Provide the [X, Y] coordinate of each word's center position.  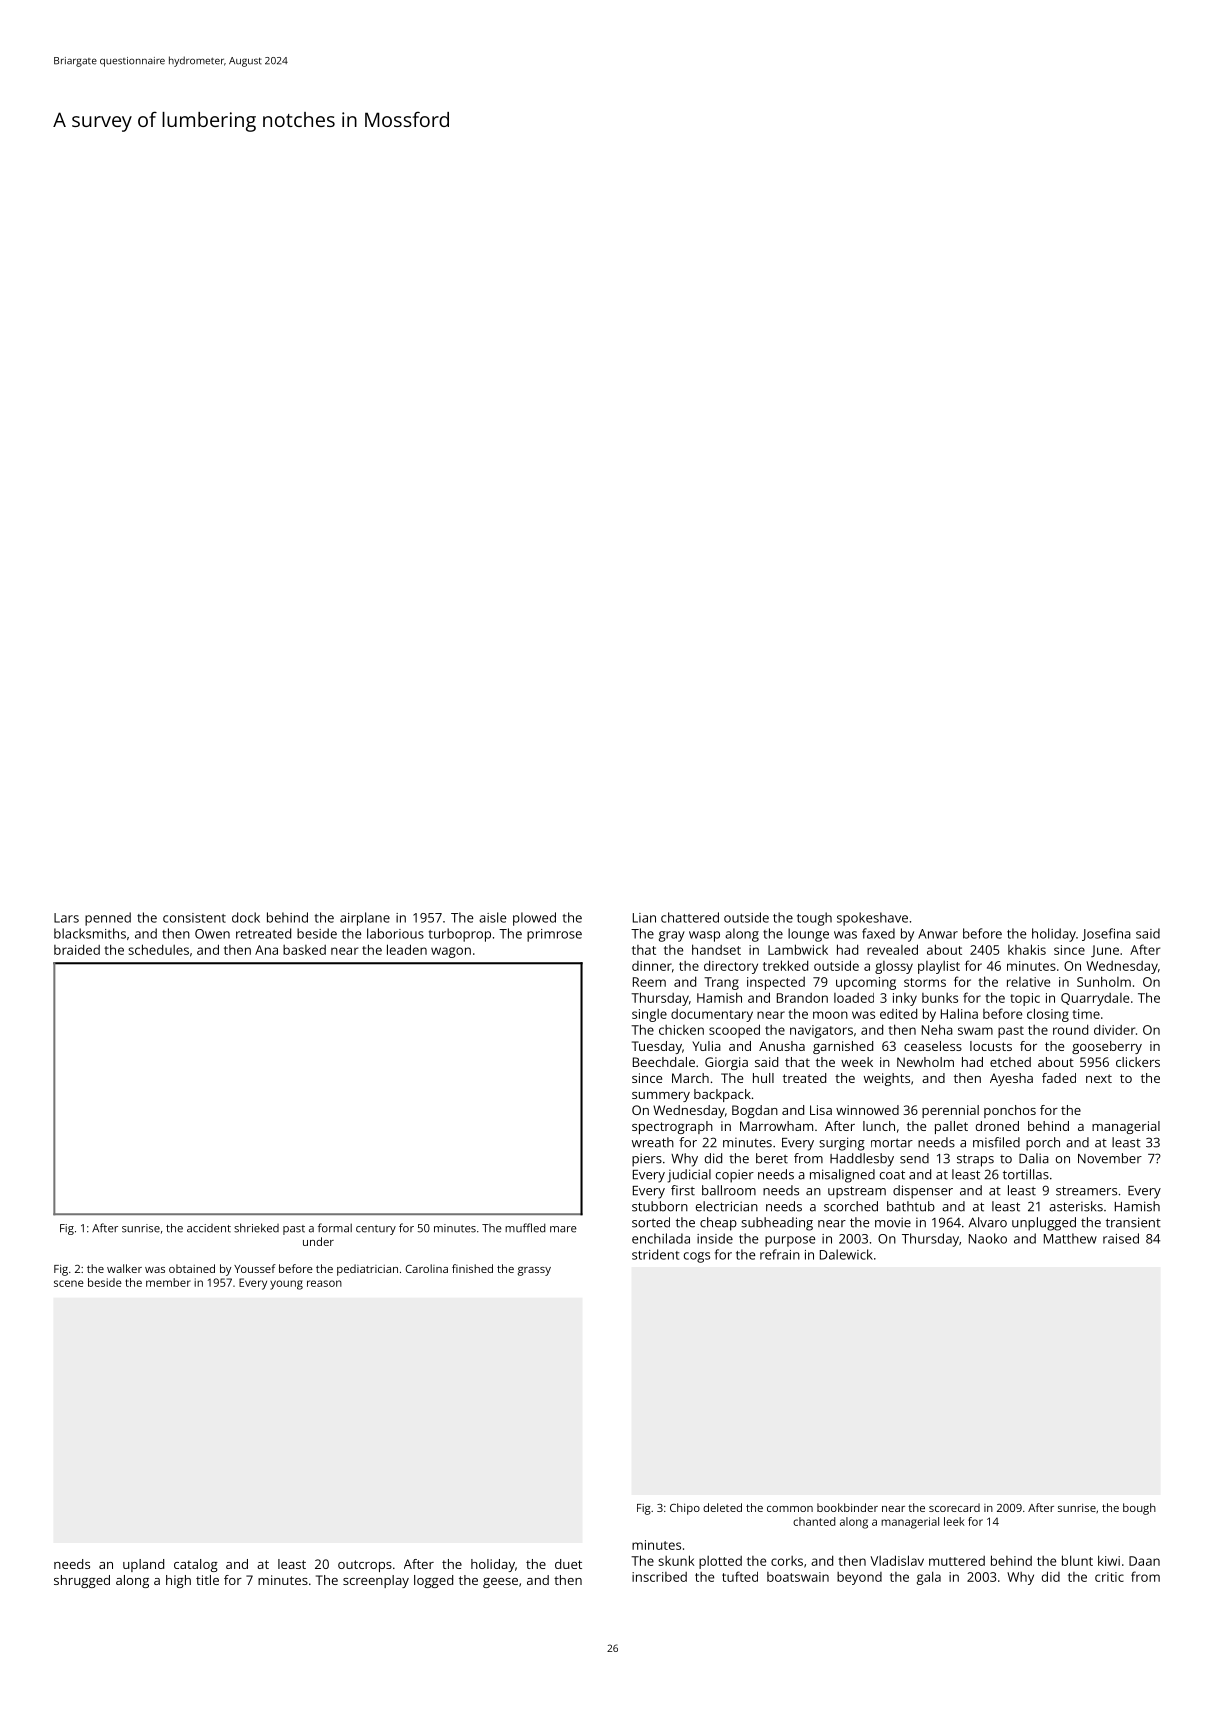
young [286, 1285]
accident [209, 1228]
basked [304, 950]
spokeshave [872, 919]
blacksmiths [90, 933]
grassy [534, 1271]
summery [661, 1097]
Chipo [685, 1509]
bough [1139, 1509]
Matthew [1070, 1238]
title [207, 1580]
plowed [534, 919]
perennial [950, 1111]
